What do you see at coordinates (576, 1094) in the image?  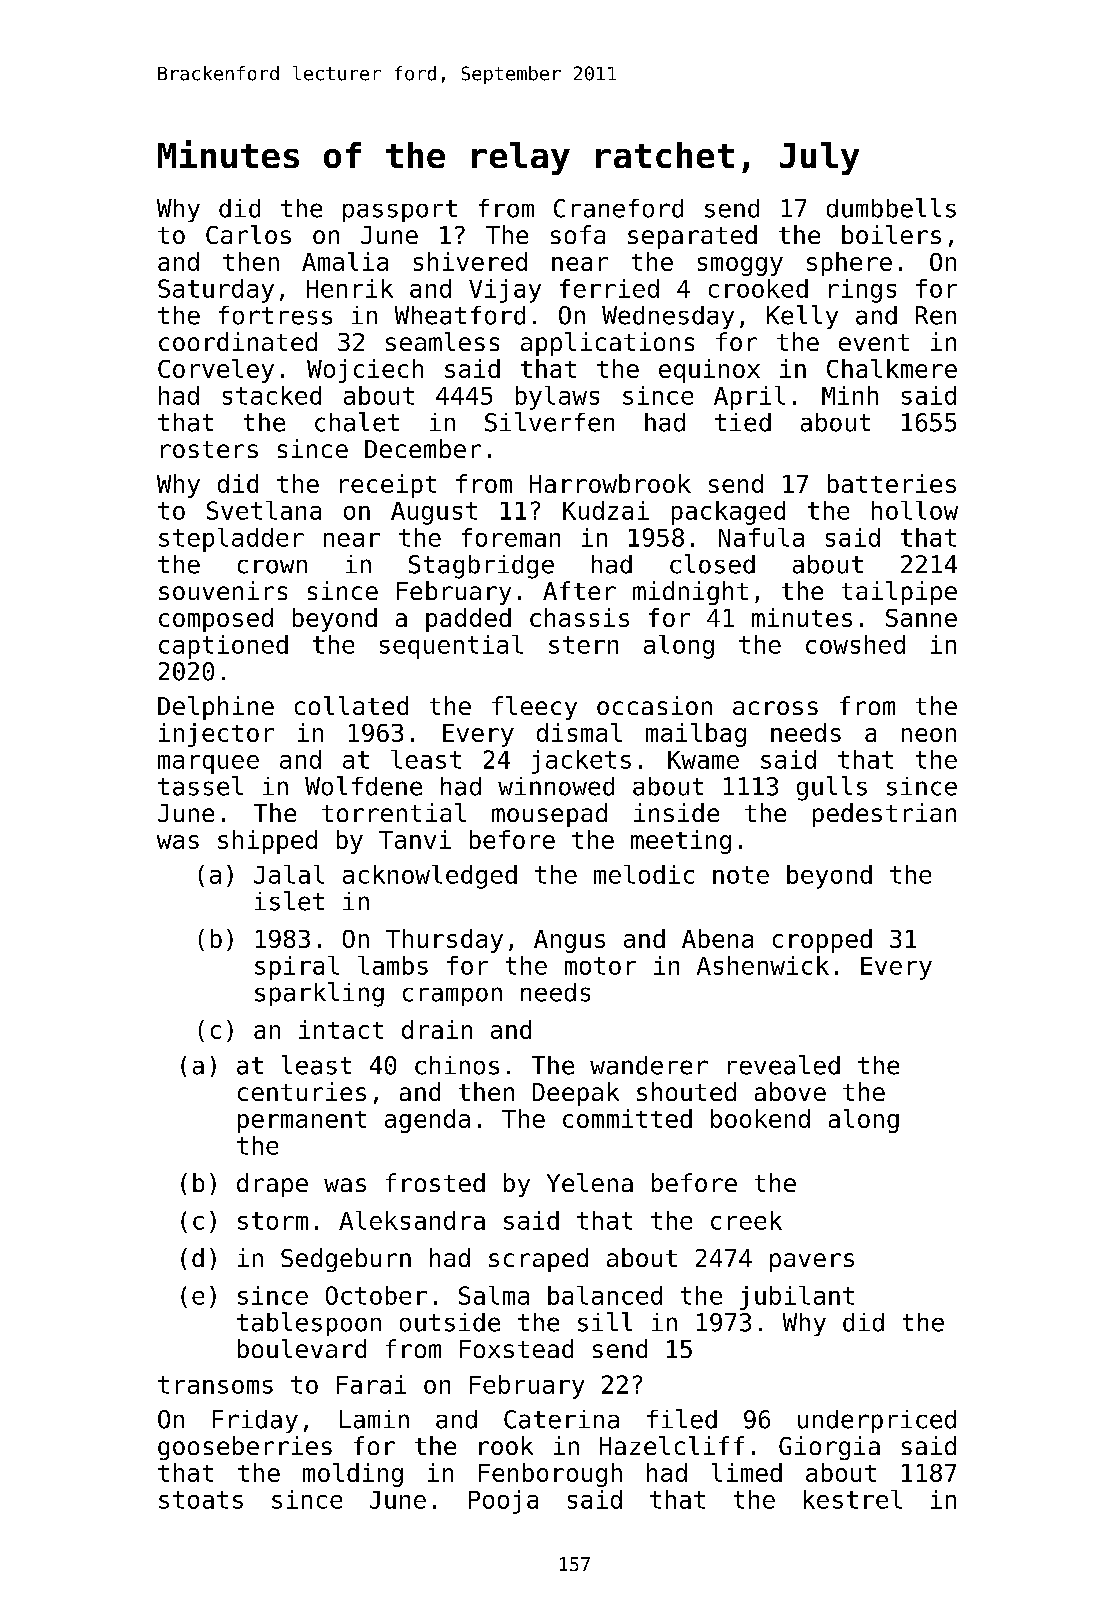 I see `Deepak` at bounding box center [576, 1094].
